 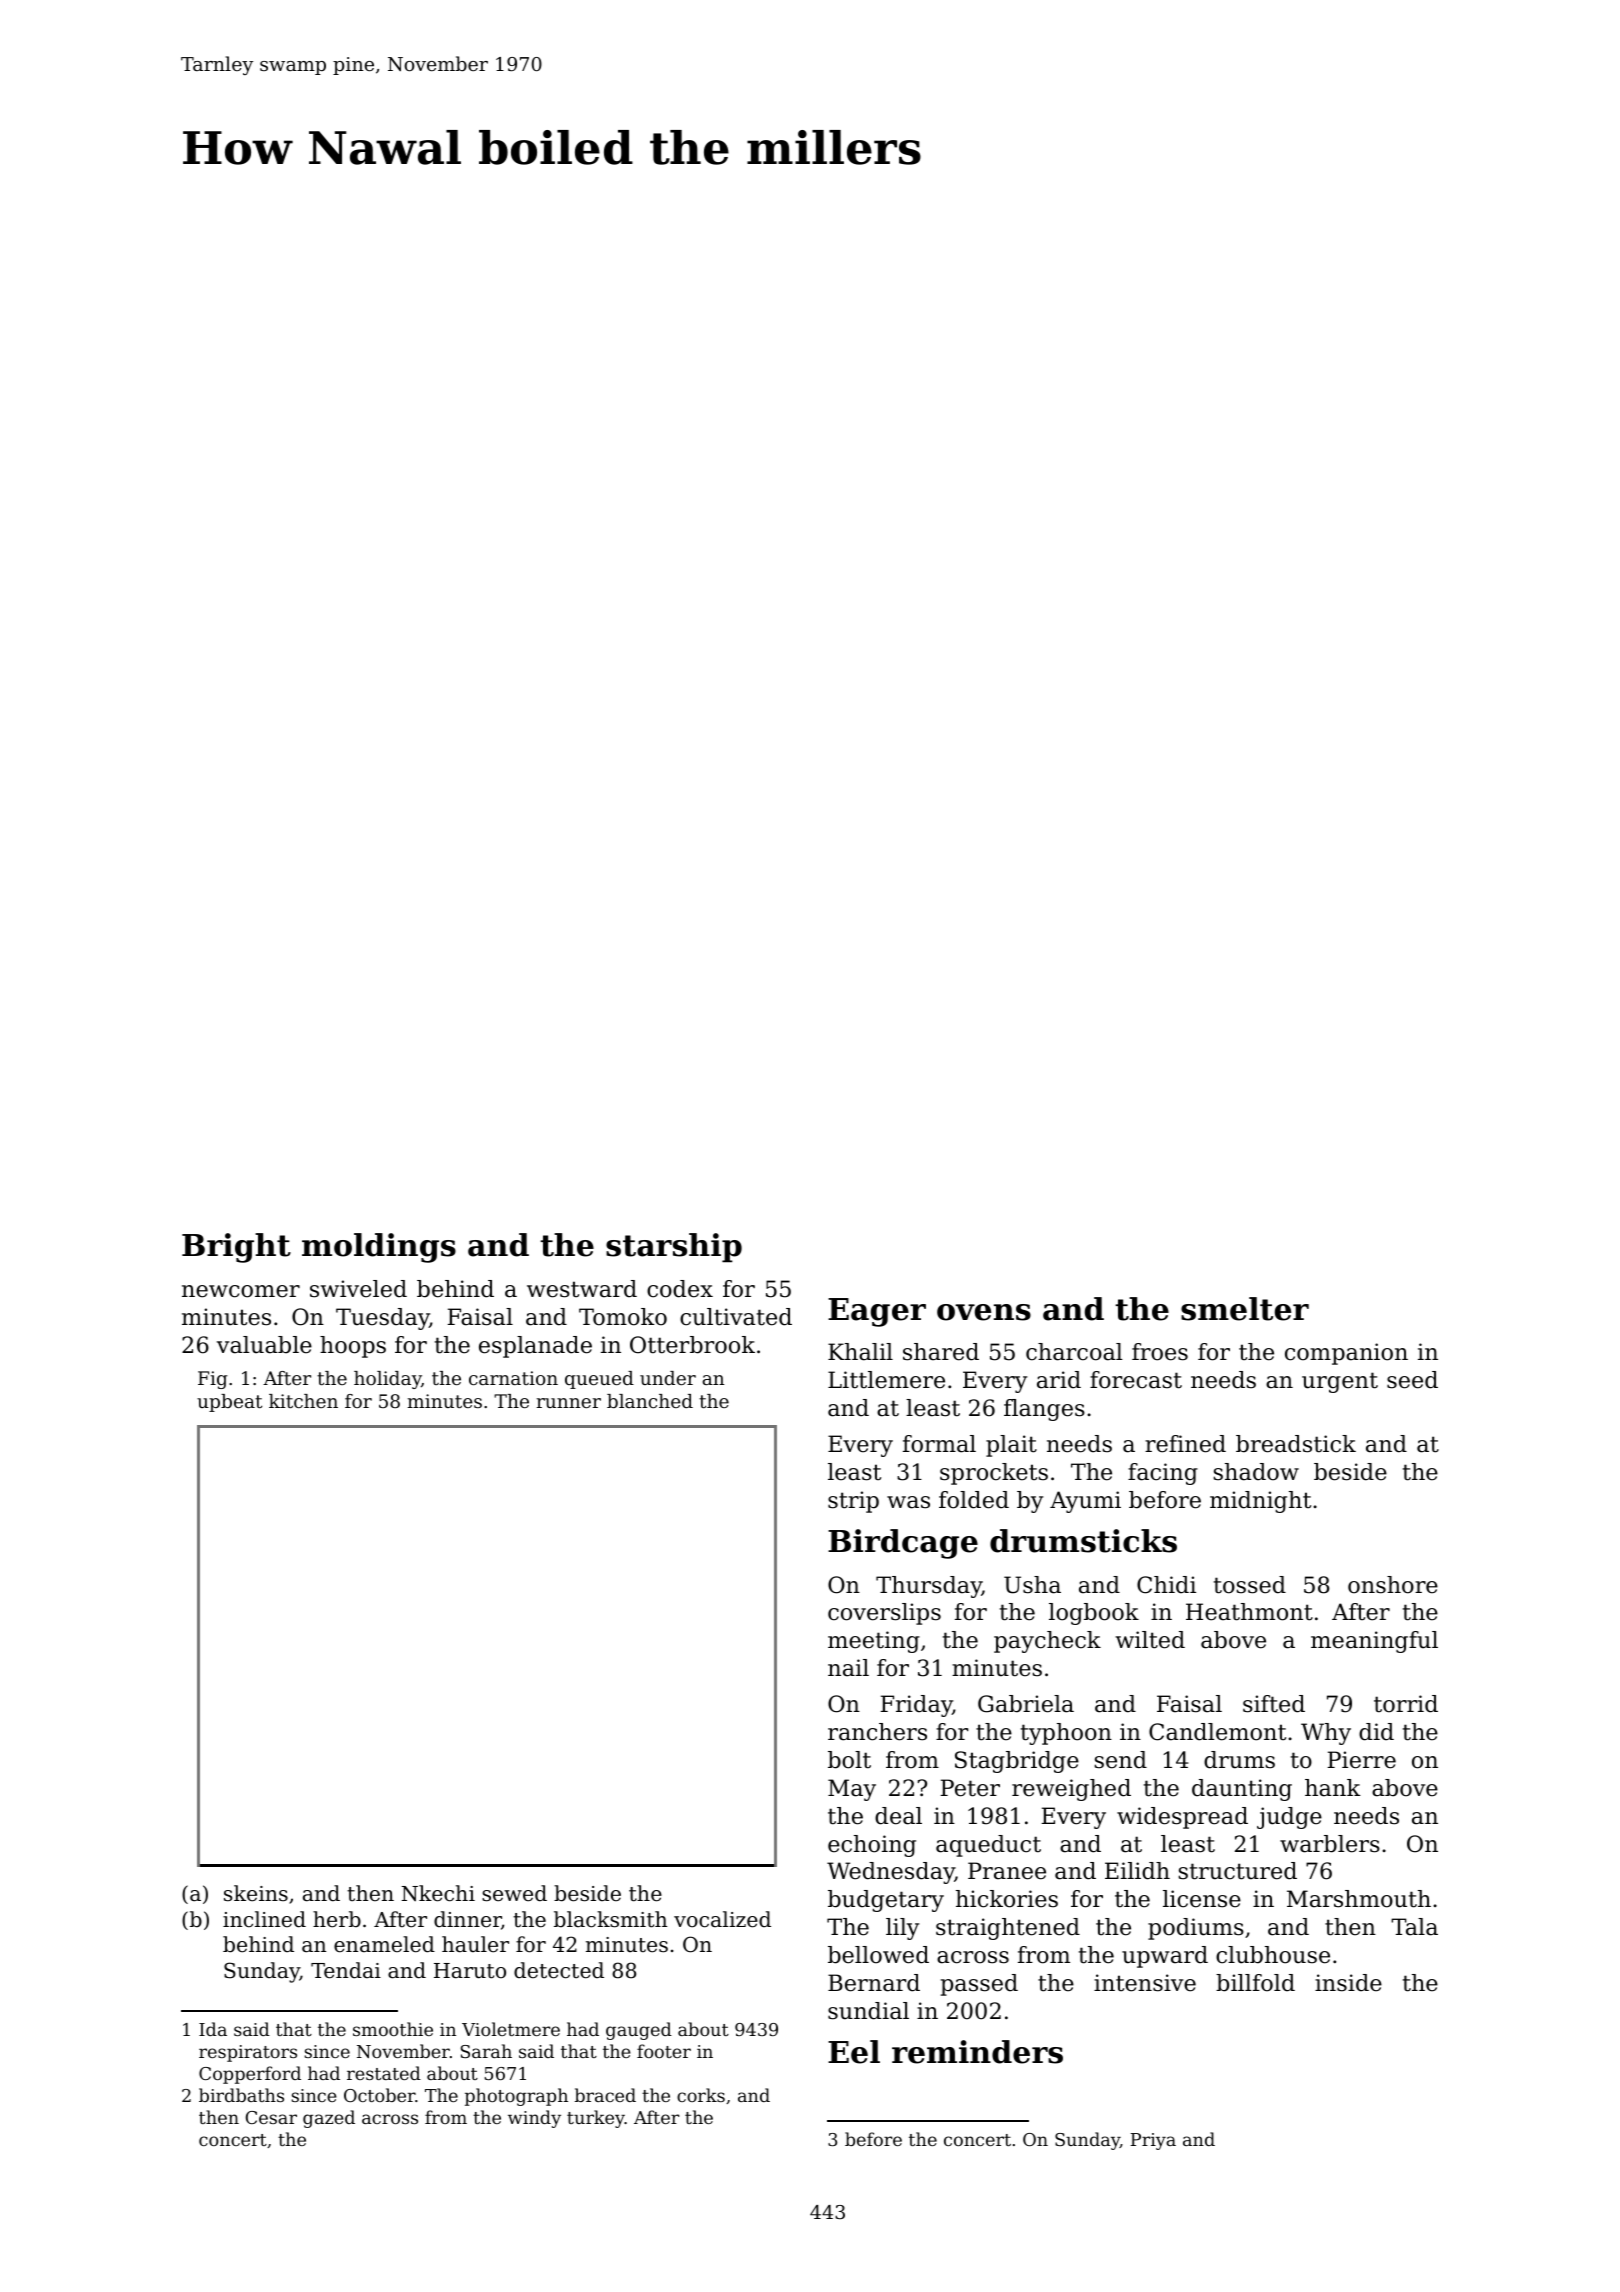 What do you see at coordinates (303, 1401) in the screenshot?
I see `kitchen` at bounding box center [303, 1401].
